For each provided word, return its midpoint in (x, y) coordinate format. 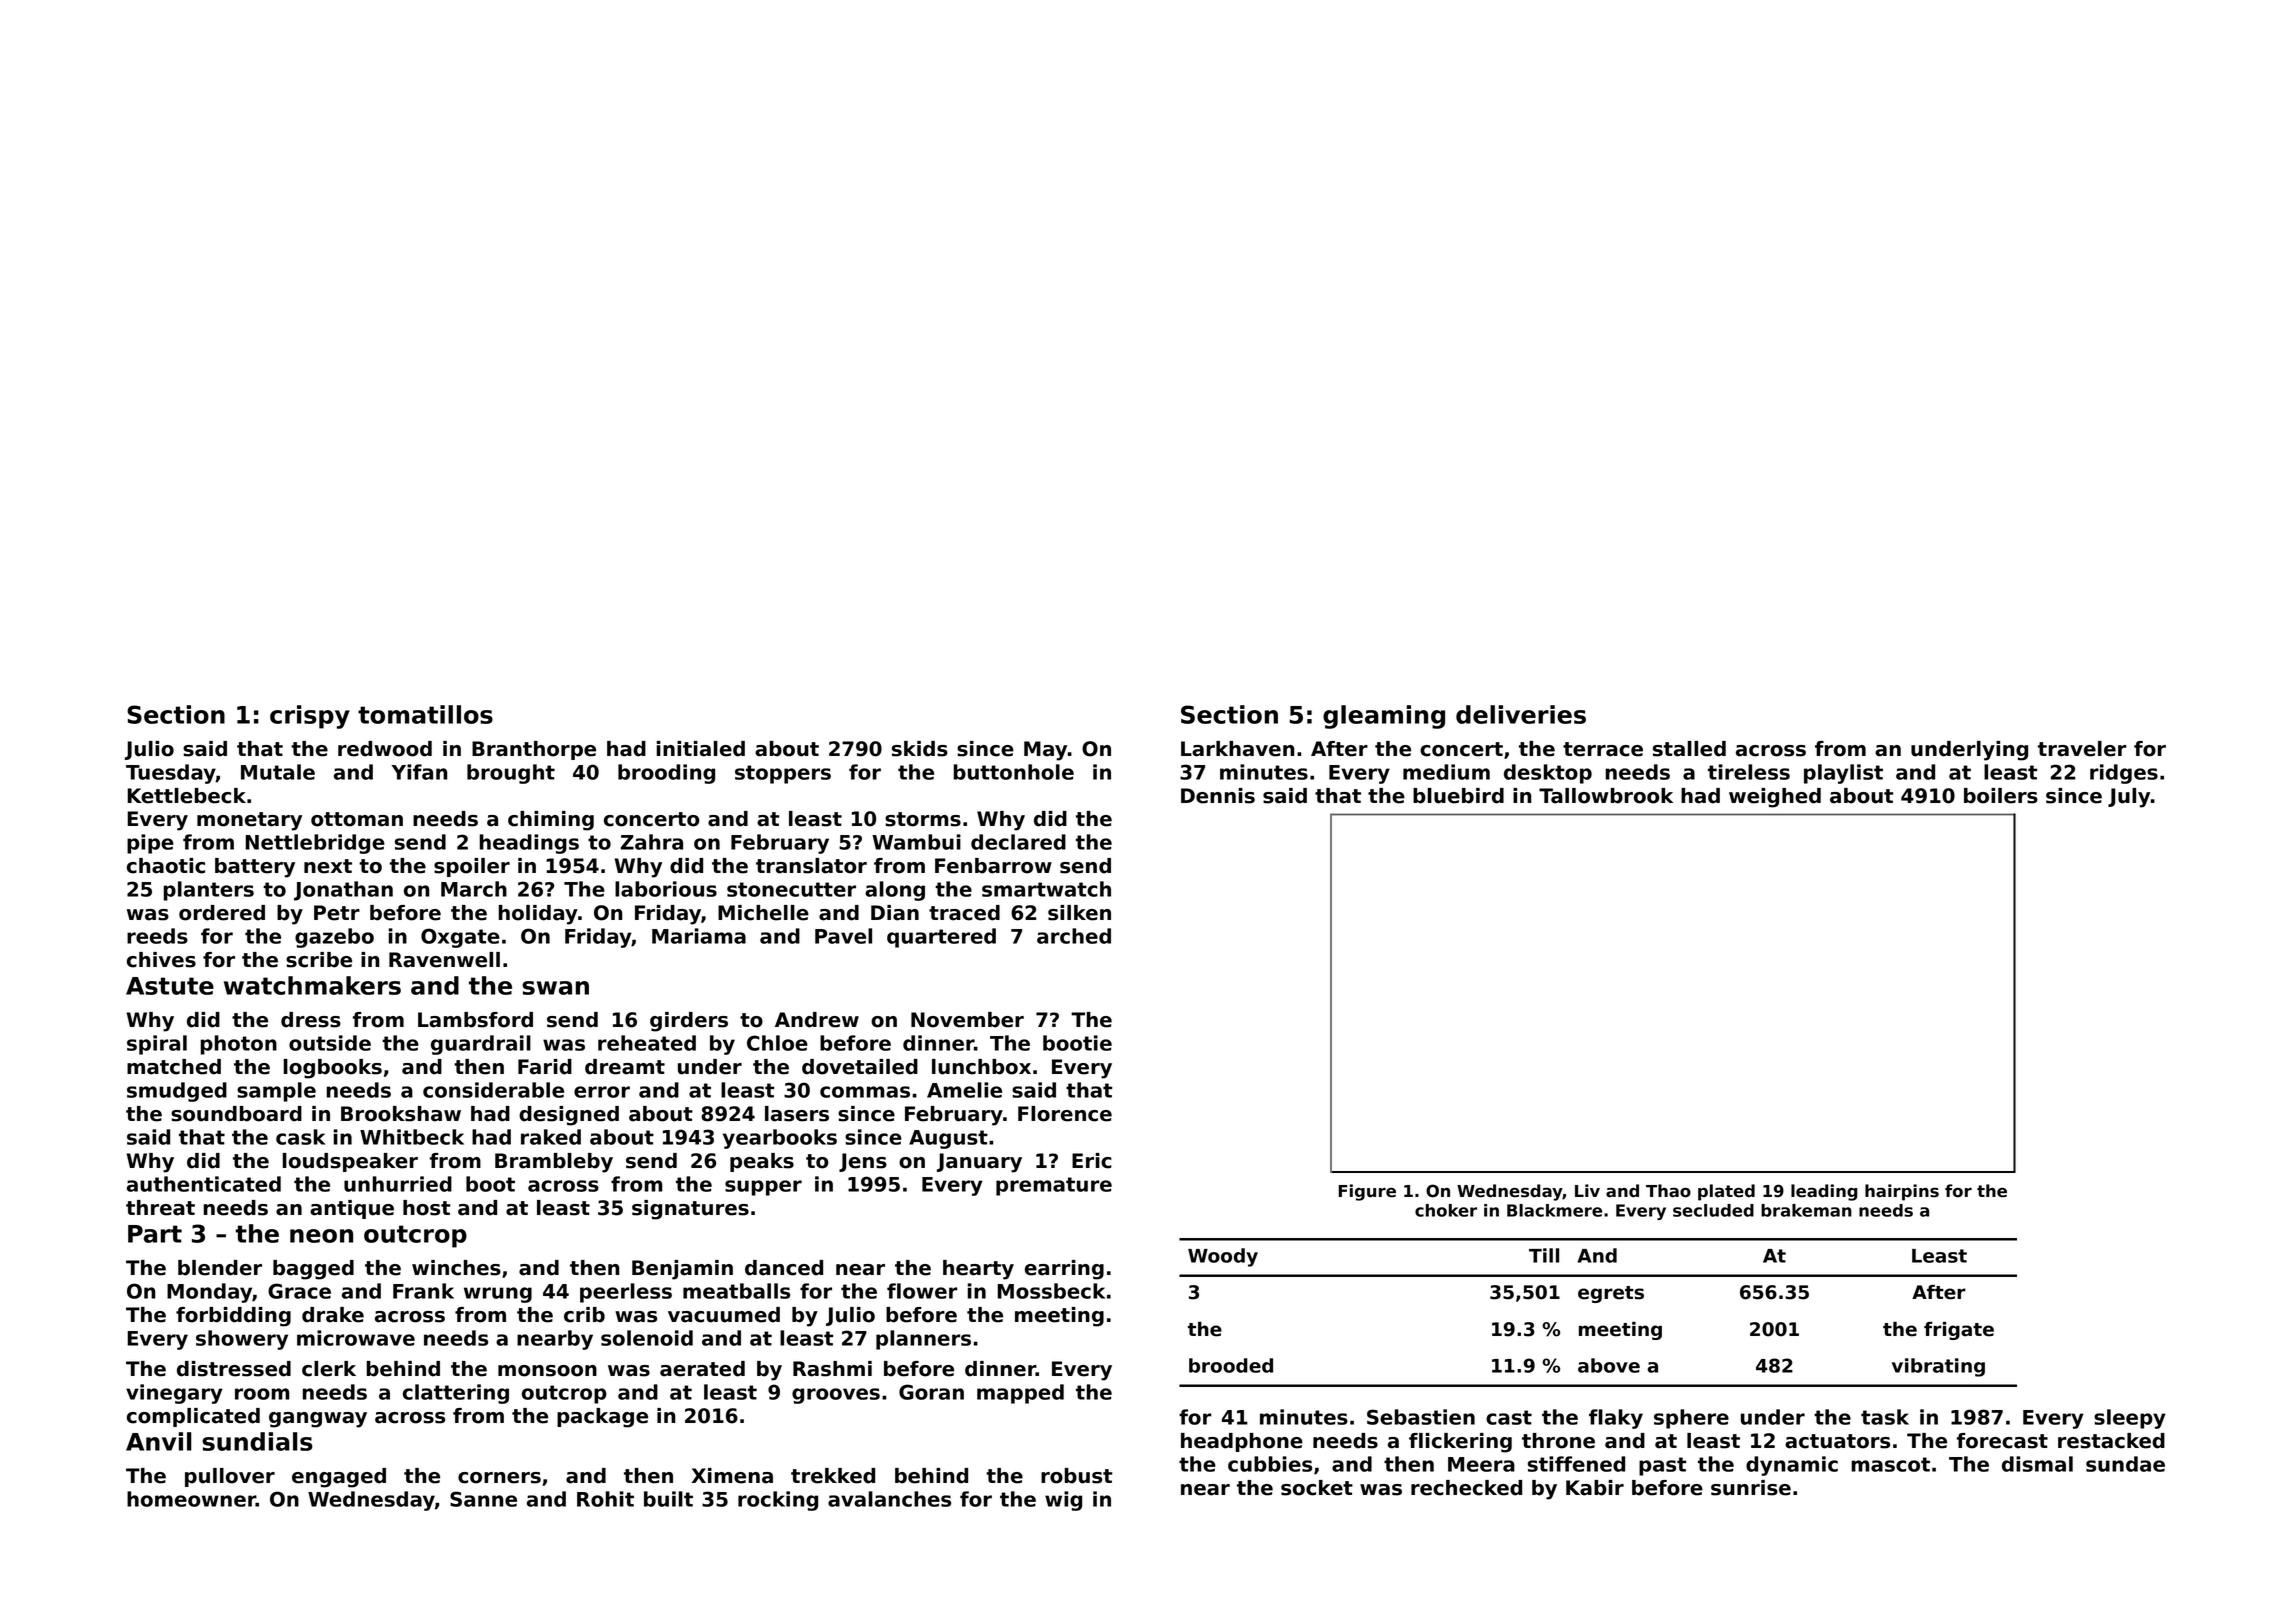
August (948, 1139)
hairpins (1902, 1192)
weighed (1775, 798)
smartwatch (1046, 889)
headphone (1242, 1442)
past (1662, 1466)
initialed (701, 749)
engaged (339, 1478)
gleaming (1384, 717)
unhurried (398, 1184)
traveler (2082, 749)
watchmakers (312, 985)
